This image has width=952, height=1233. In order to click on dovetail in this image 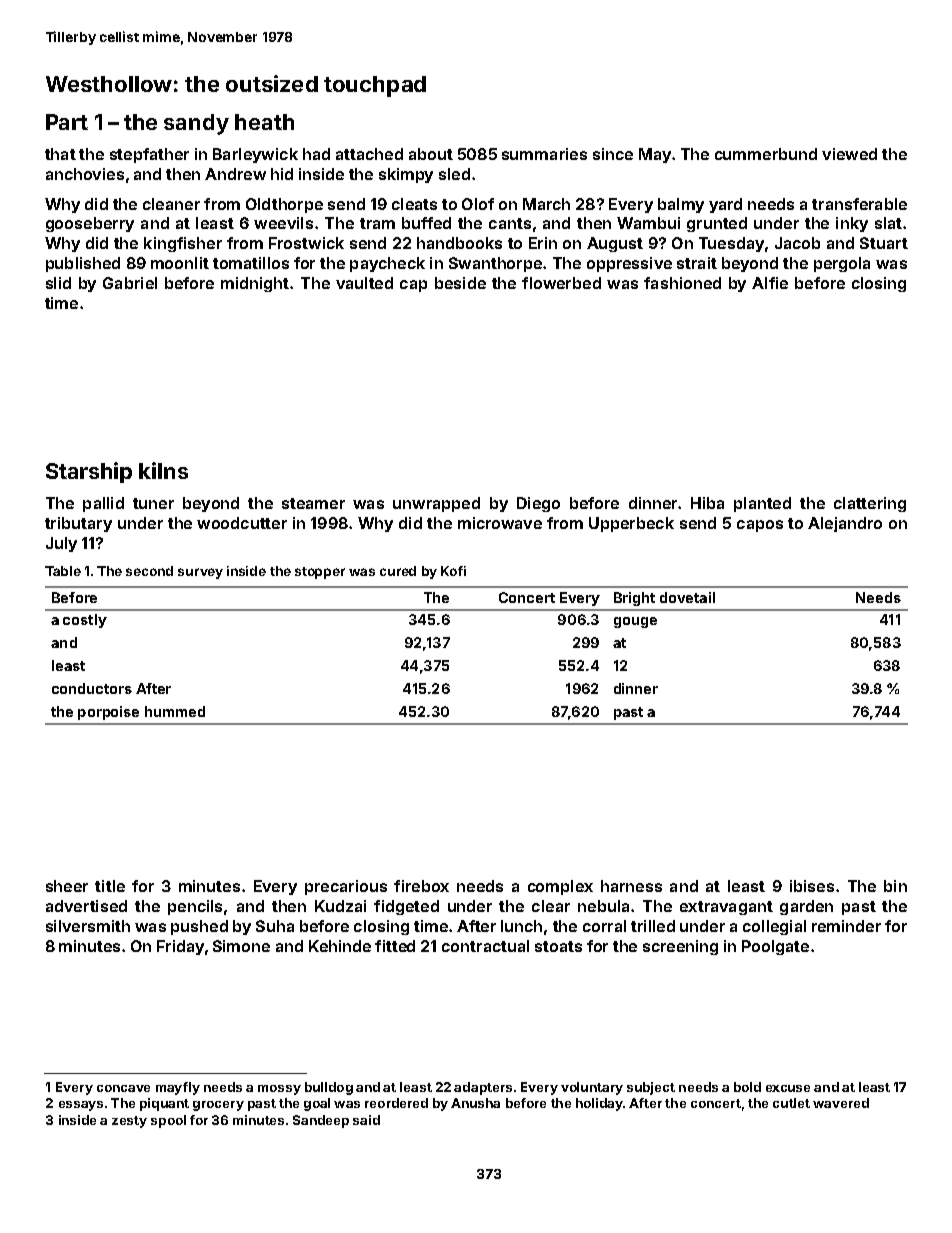, I will do `click(687, 597)`.
